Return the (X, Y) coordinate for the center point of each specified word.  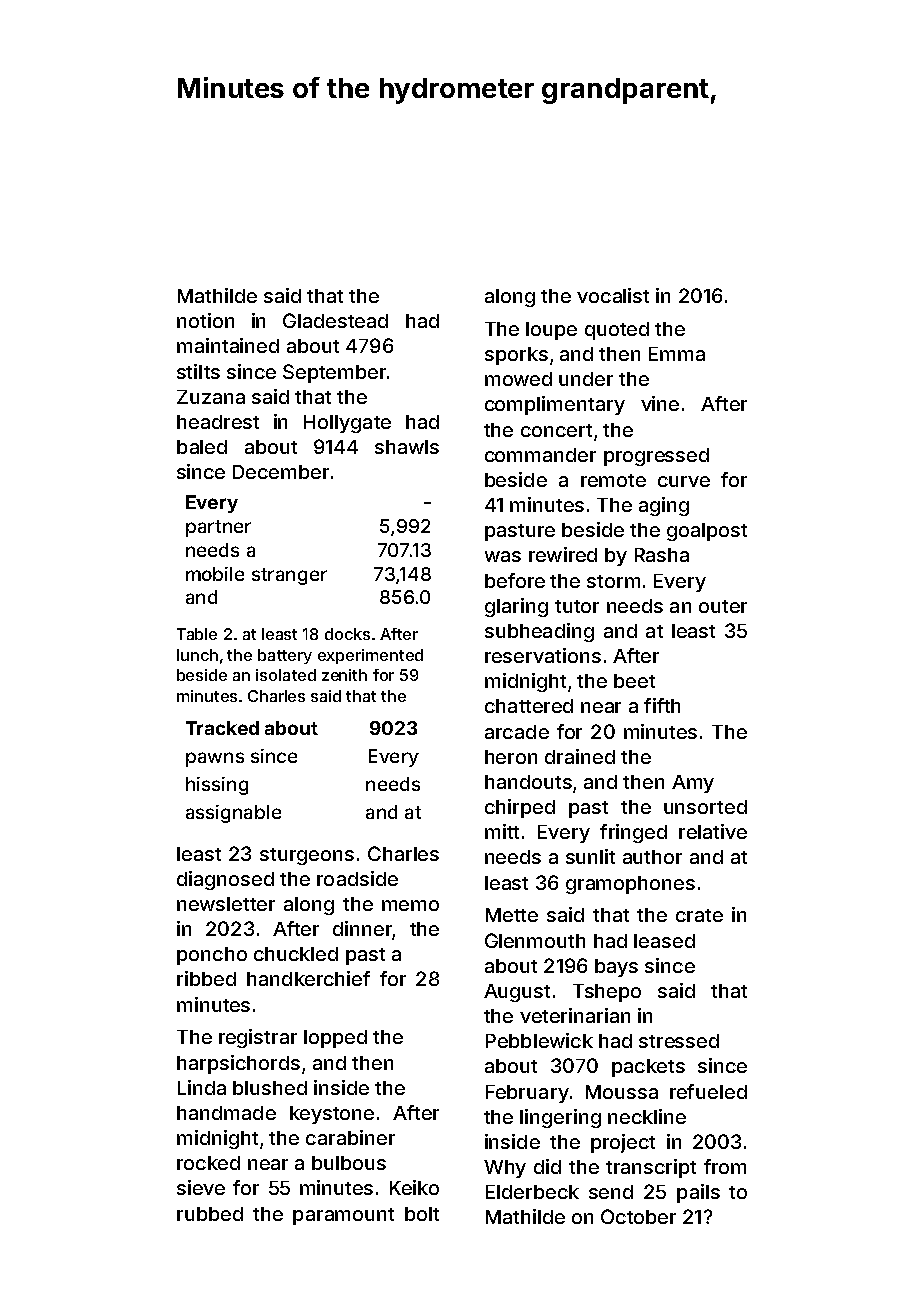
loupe (551, 331)
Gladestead (335, 320)
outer (723, 606)
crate (699, 915)
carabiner (350, 1137)
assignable (233, 814)
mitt (502, 831)
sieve (201, 1187)
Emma (677, 354)
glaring (516, 607)
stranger (289, 576)
